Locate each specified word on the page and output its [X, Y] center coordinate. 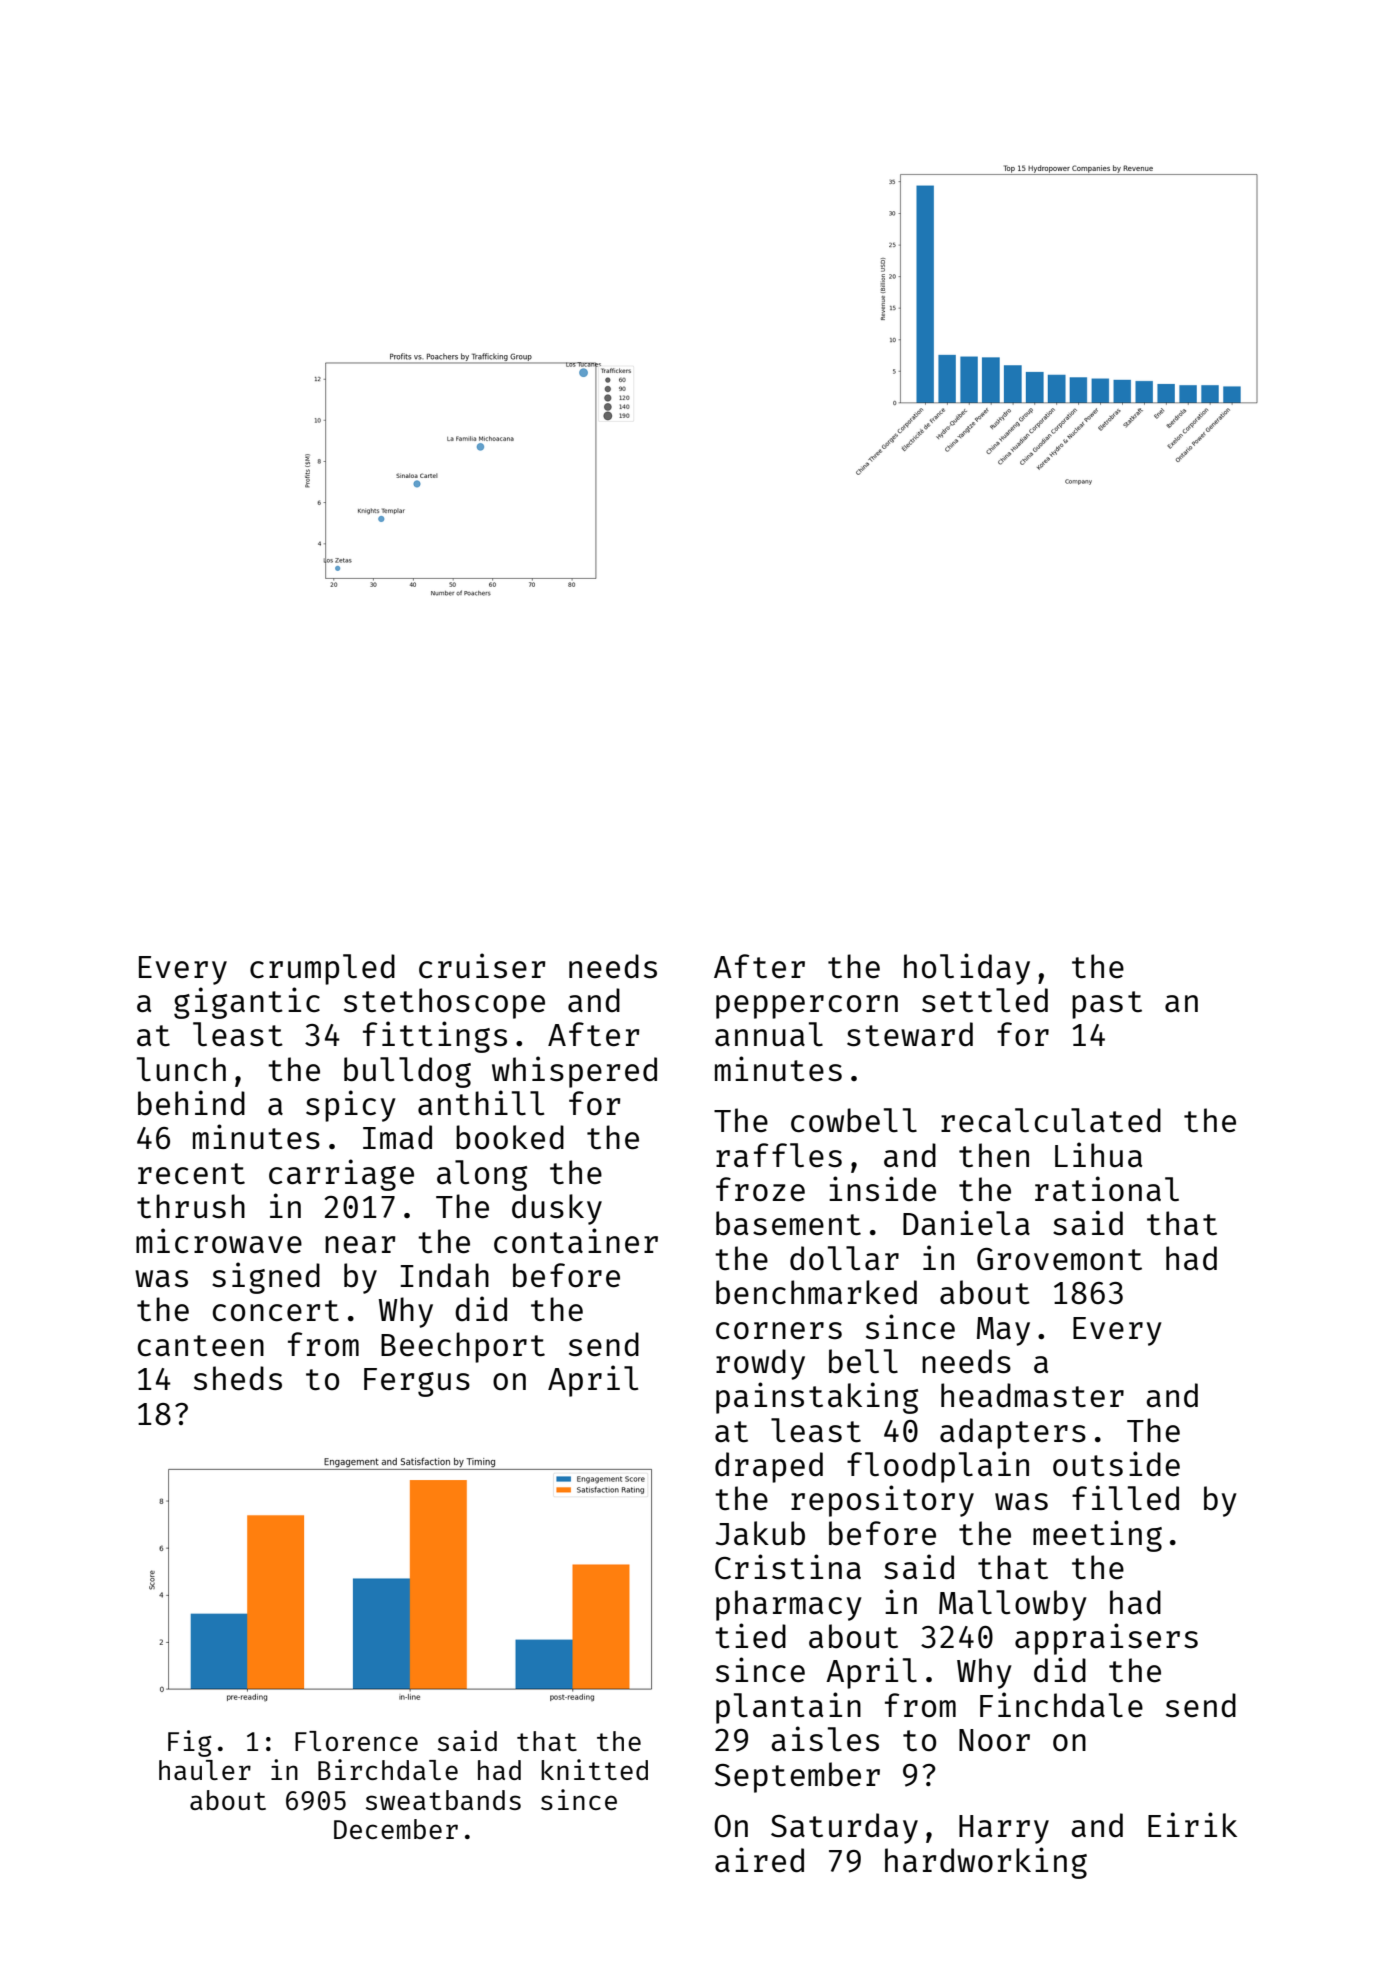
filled [1125, 1498]
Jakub [760, 1533]
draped [769, 1467]
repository [882, 1501]
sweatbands [443, 1800]
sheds [238, 1378]
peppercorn [807, 1007]
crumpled [322, 969]
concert [276, 1311]
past [1107, 1005]
